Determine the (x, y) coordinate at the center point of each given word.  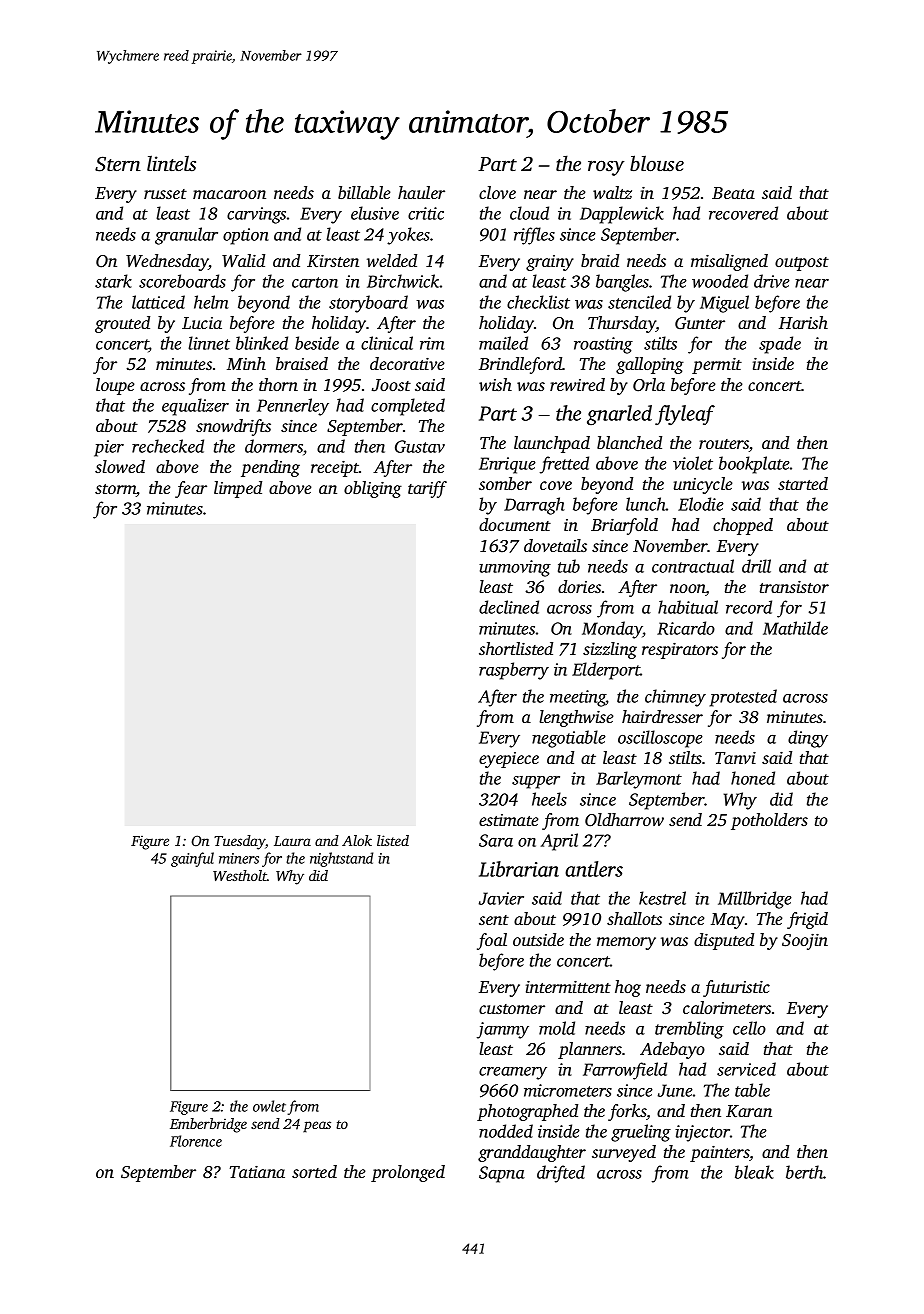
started (803, 483)
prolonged (408, 1173)
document (515, 524)
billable (364, 192)
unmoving (515, 568)
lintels (171, 163)
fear (191, 489)
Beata (733, 193)
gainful (192, 859)
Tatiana (257, 1172)
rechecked (168, 446)
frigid (807, 920)
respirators (680, 651)
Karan (749, 1111)
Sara (496, 840)
